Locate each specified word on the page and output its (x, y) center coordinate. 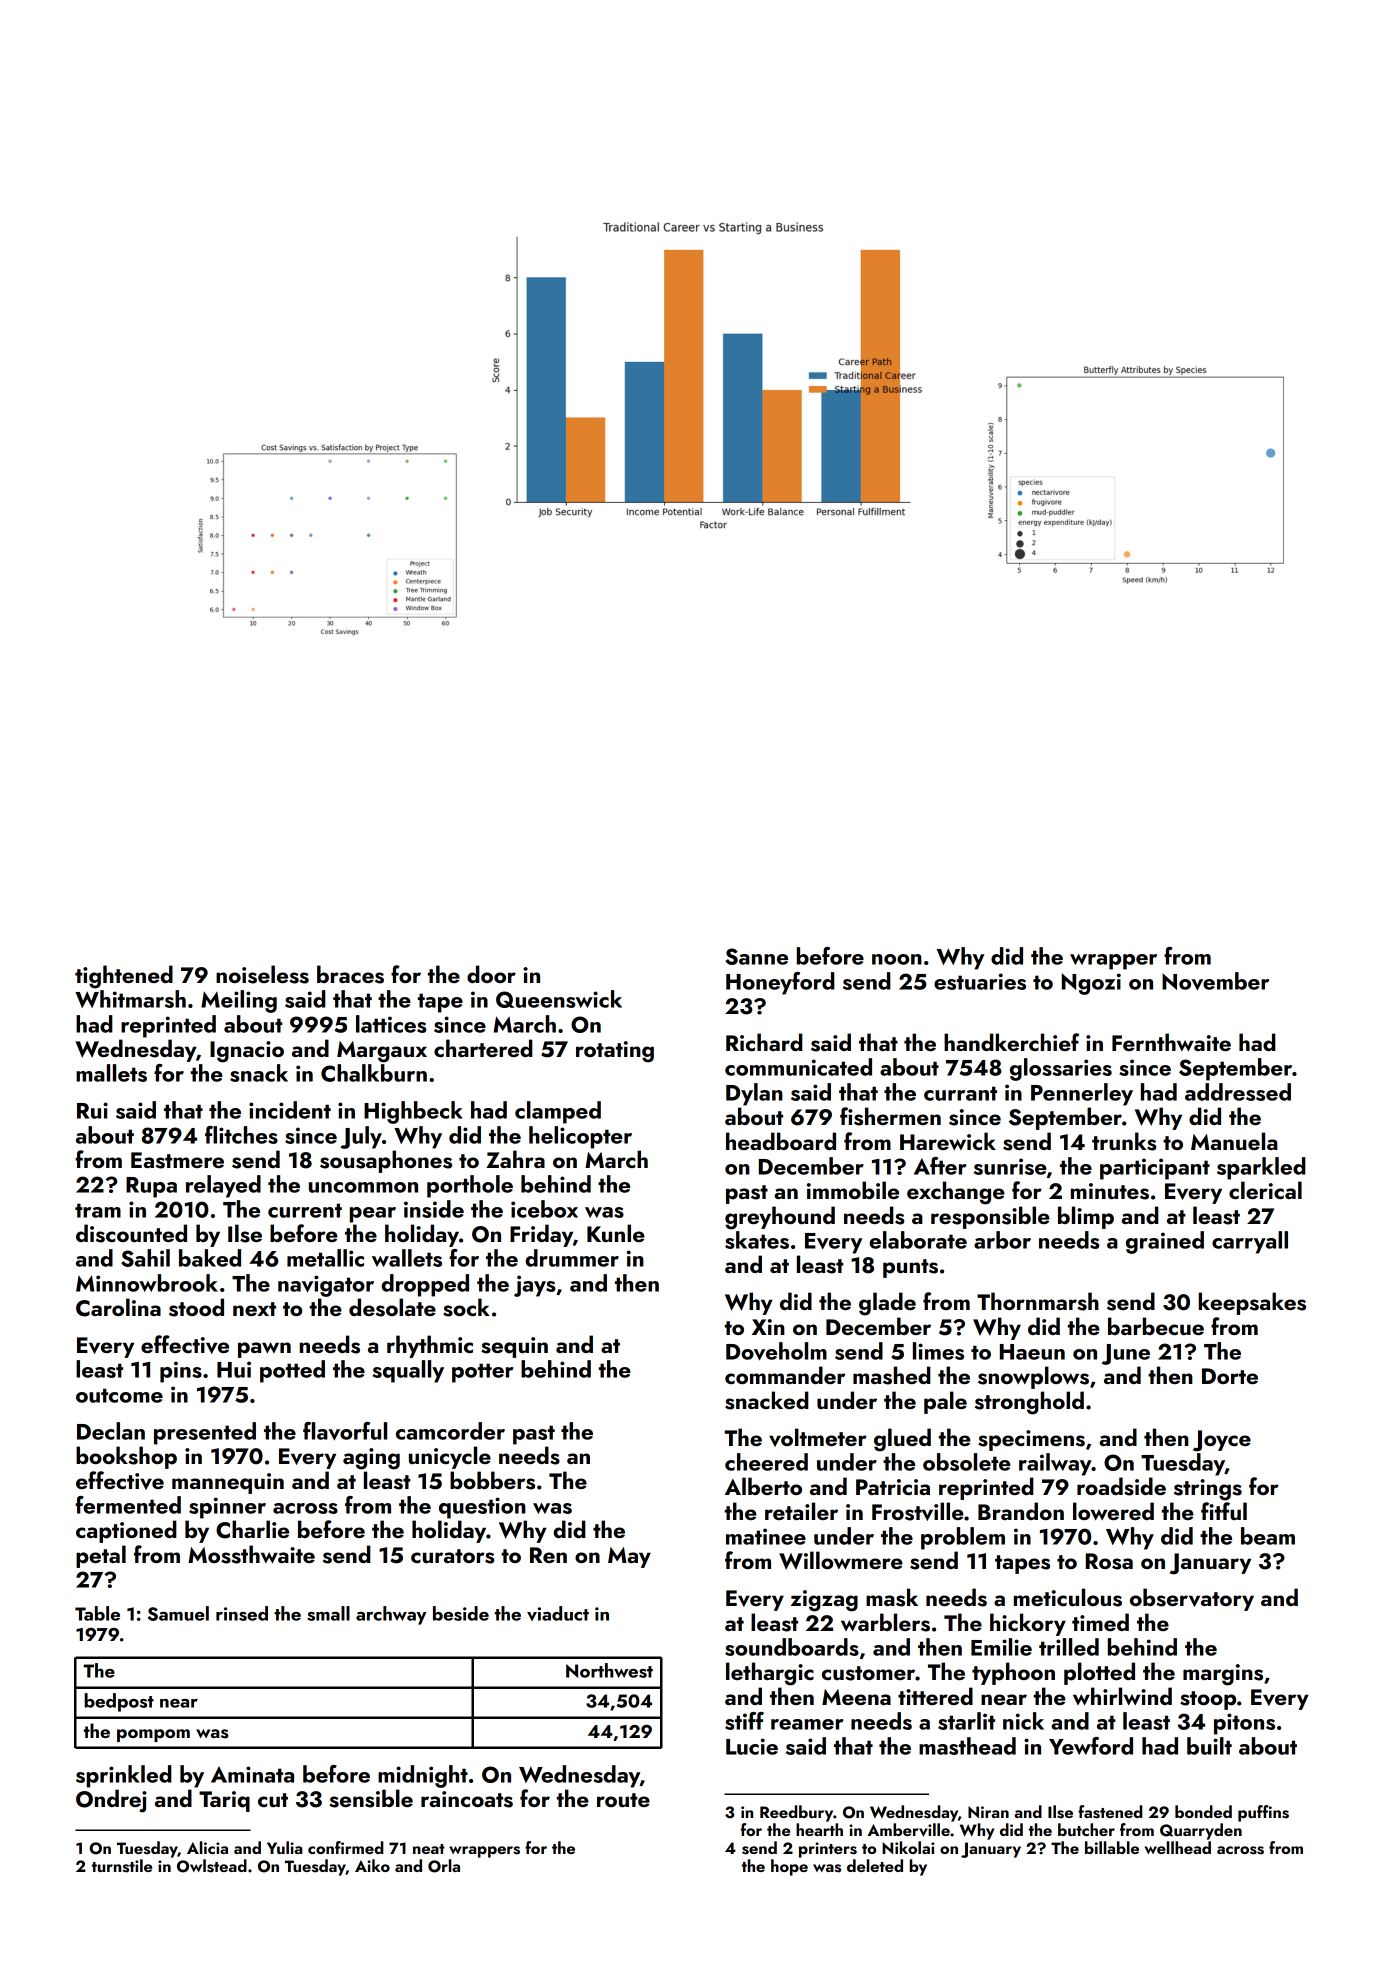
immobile (853, 1190)
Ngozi (1091, 984)
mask (892, 1597)
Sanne (756, 956)
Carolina (118, 1307)
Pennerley (1082, 1094)
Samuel (178, 1613)
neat (429, 1849)
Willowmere (841, 1560)
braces (350, 974)
